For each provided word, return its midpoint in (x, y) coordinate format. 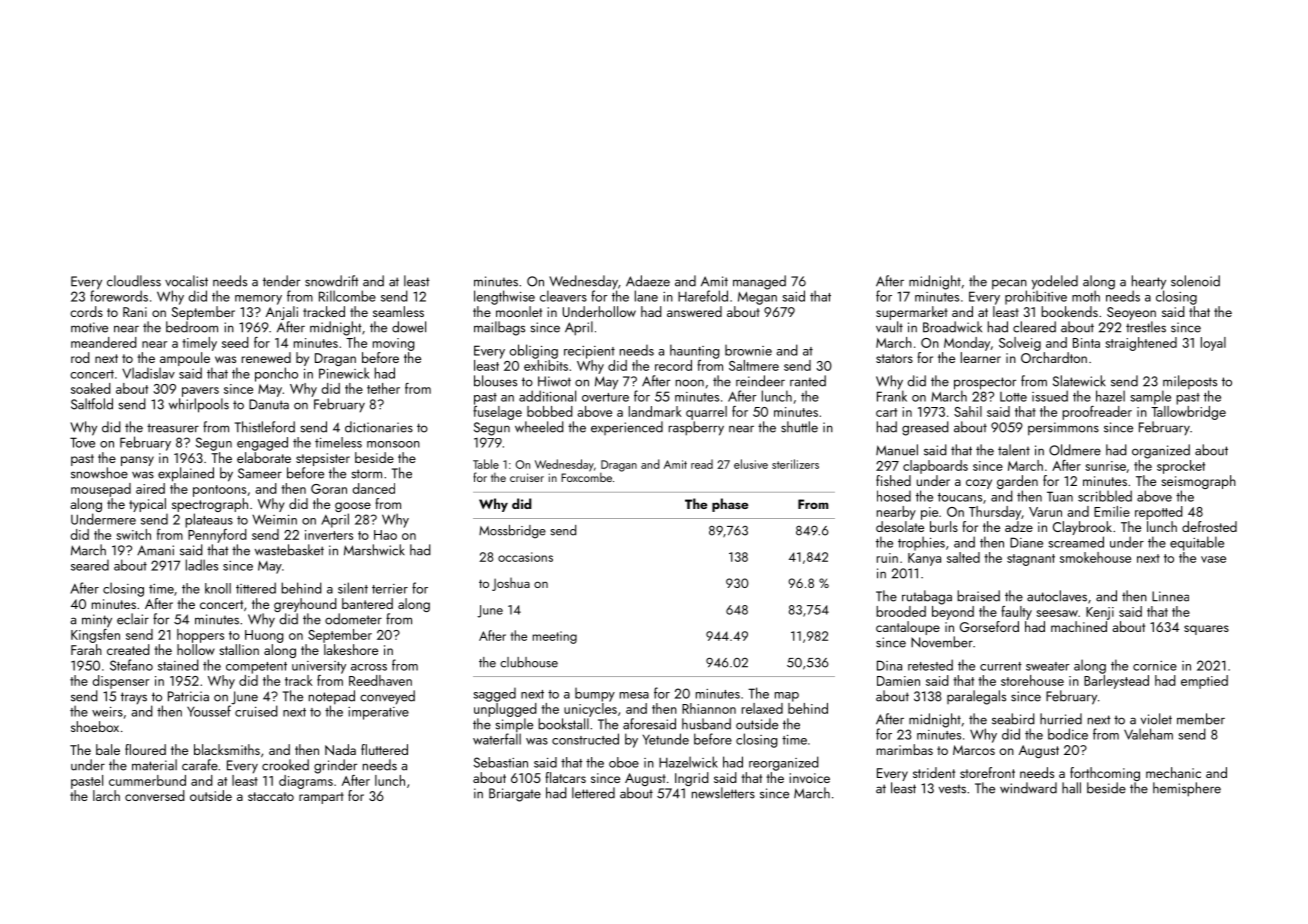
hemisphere (1187, 789)
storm (367, 474)
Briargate (515, 795)
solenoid (1195, 281)
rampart (321, 798)
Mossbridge (512, 532)
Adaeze (648, 281)
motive (89, 327)
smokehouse (1095, 557)
